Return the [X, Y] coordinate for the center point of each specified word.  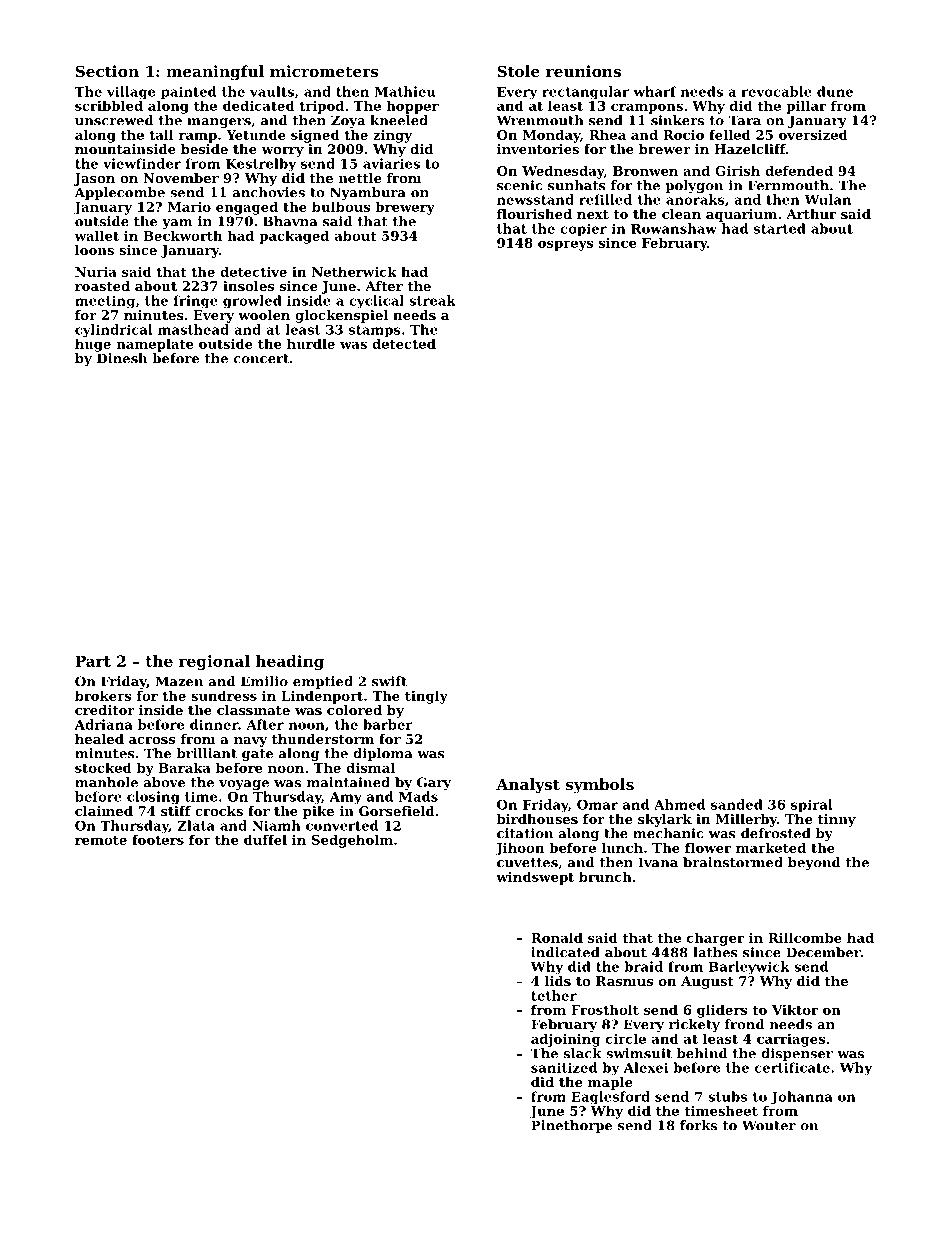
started [780, 228]
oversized [813, 134]
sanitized [564, 1067]
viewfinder [142, 163]
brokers [103, 695]
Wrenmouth [540, 120]
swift [389, 681]
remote [101, 840]
